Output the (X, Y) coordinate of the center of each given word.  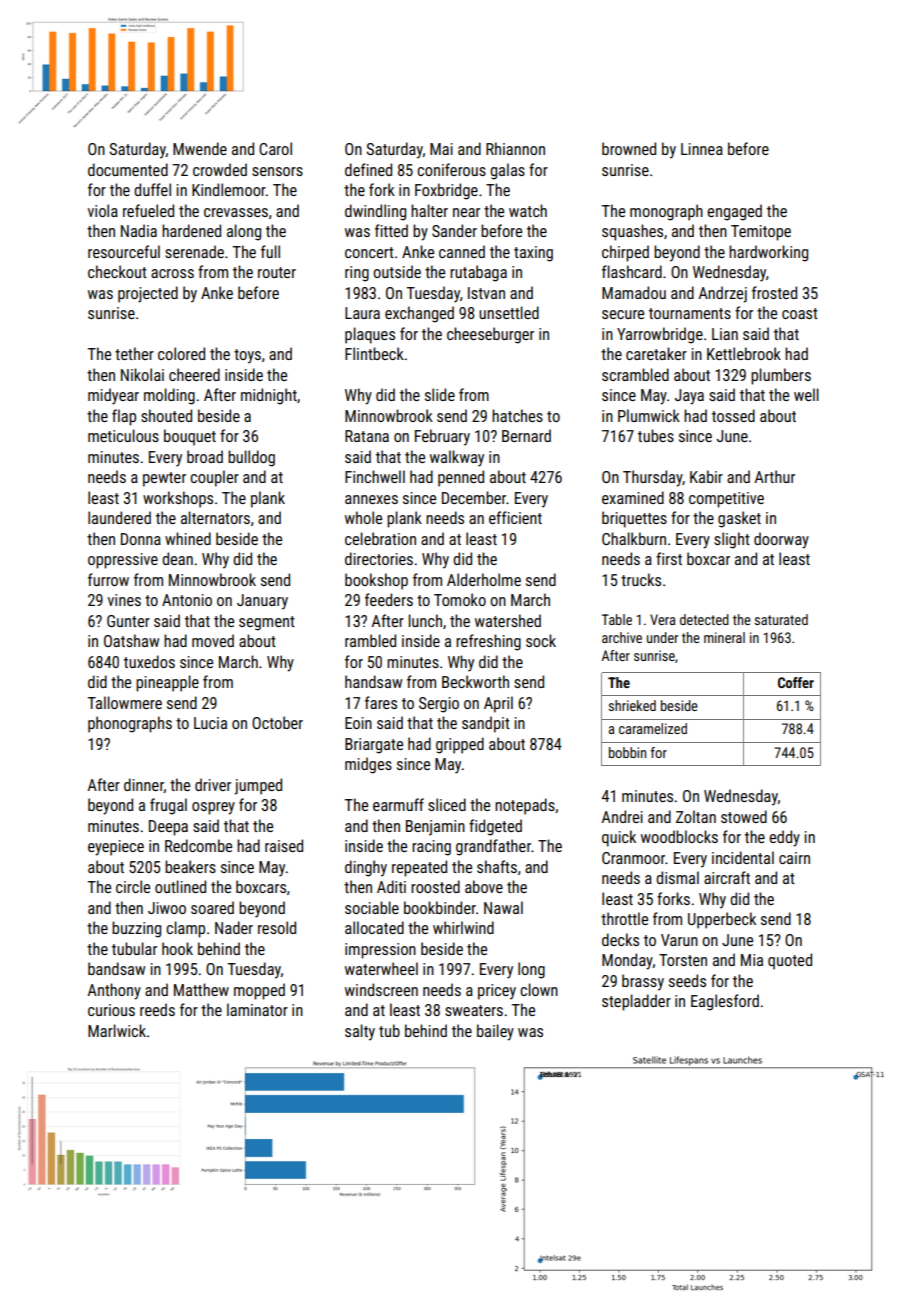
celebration (380, 538)
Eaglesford (725, 1002)
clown (539, 989)
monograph (666, 212)
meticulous (123, 435)
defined (368, 169)
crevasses (236, 212)
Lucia (210, 723)
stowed (744, 816)
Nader (234, 927)
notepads (525, 806)
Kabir (706, 476)
